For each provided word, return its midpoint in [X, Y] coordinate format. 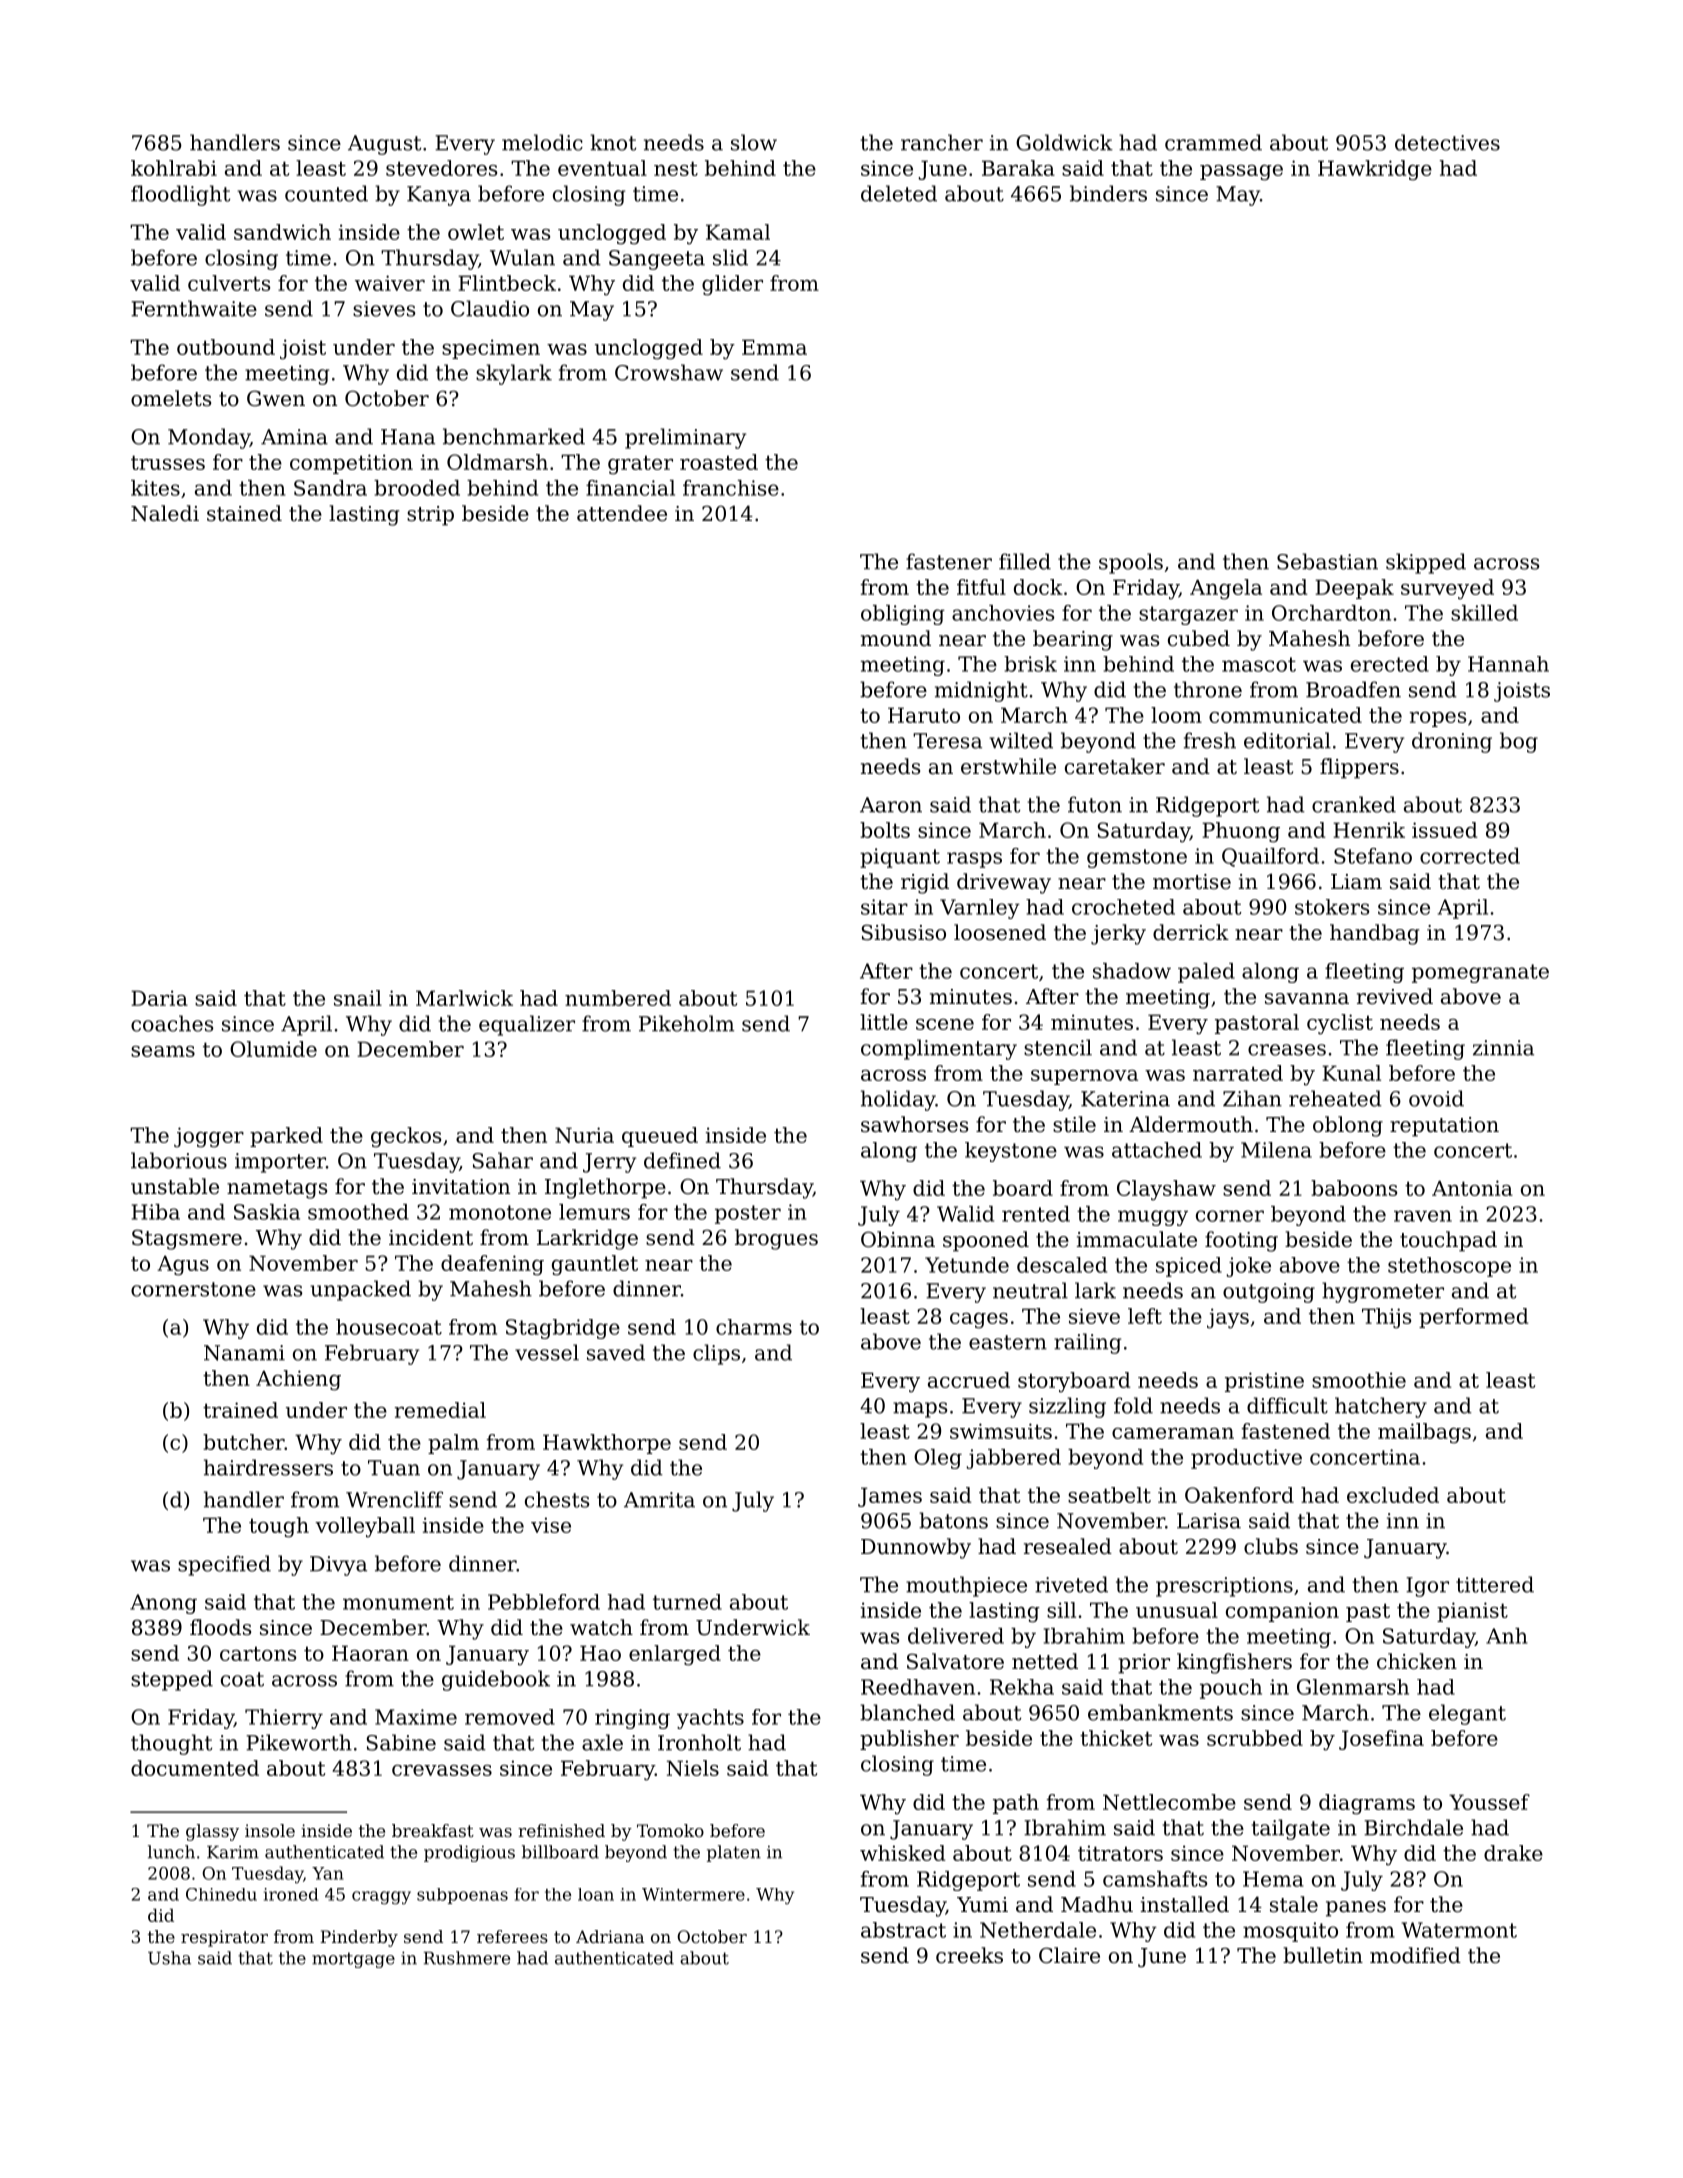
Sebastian [1327, 561]
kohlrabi [174, 168]
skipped [1426, 563]
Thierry [284, 1719]
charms [754, 1327]
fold [1133, 1405]
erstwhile [1008, 766]
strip [430, 516]
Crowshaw [669, 372]
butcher [244, 1442]
